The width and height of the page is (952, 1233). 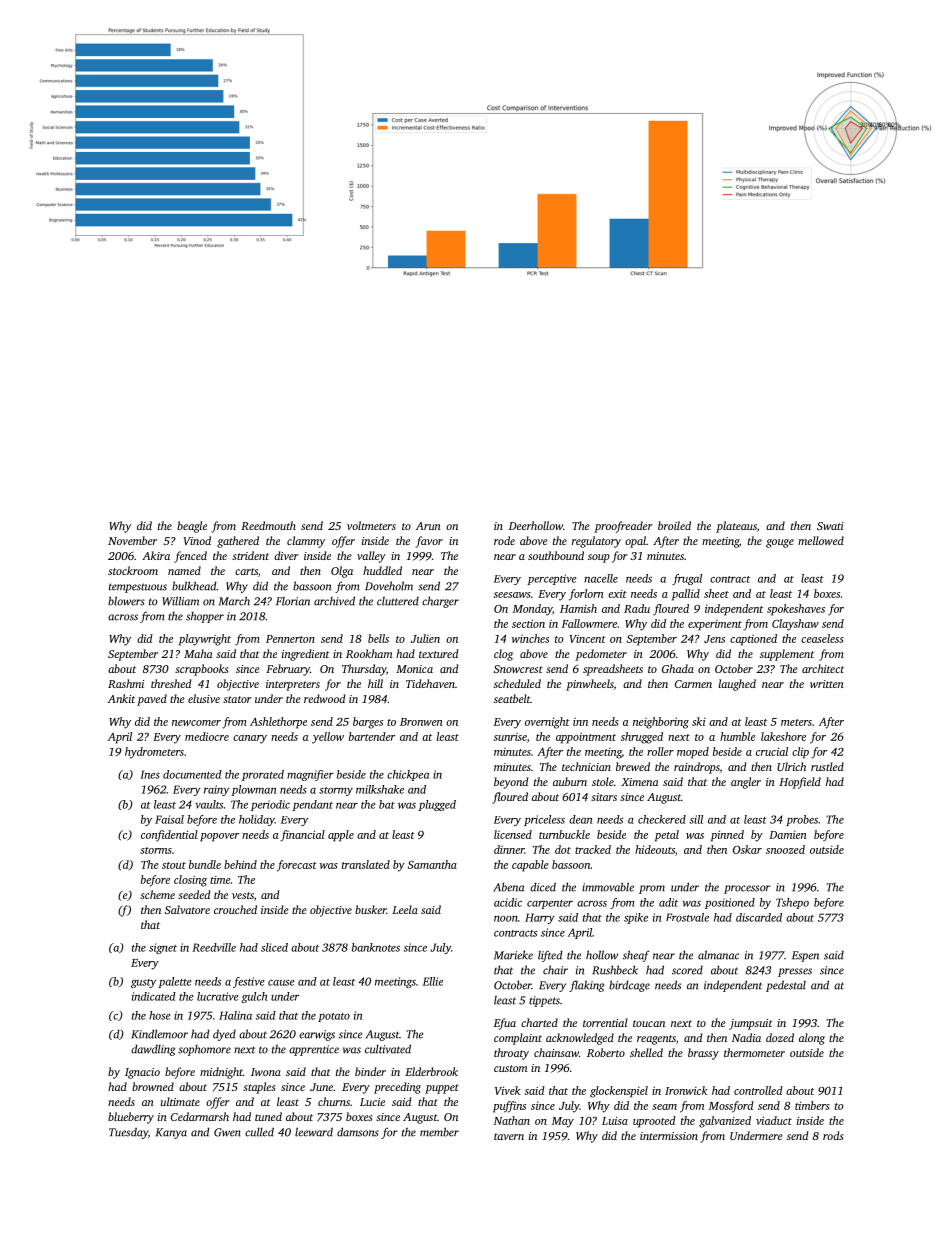 What do you see at coordinates (509, 1136) in the page?
I see `tavern` at bounding box center [509, 1136].
